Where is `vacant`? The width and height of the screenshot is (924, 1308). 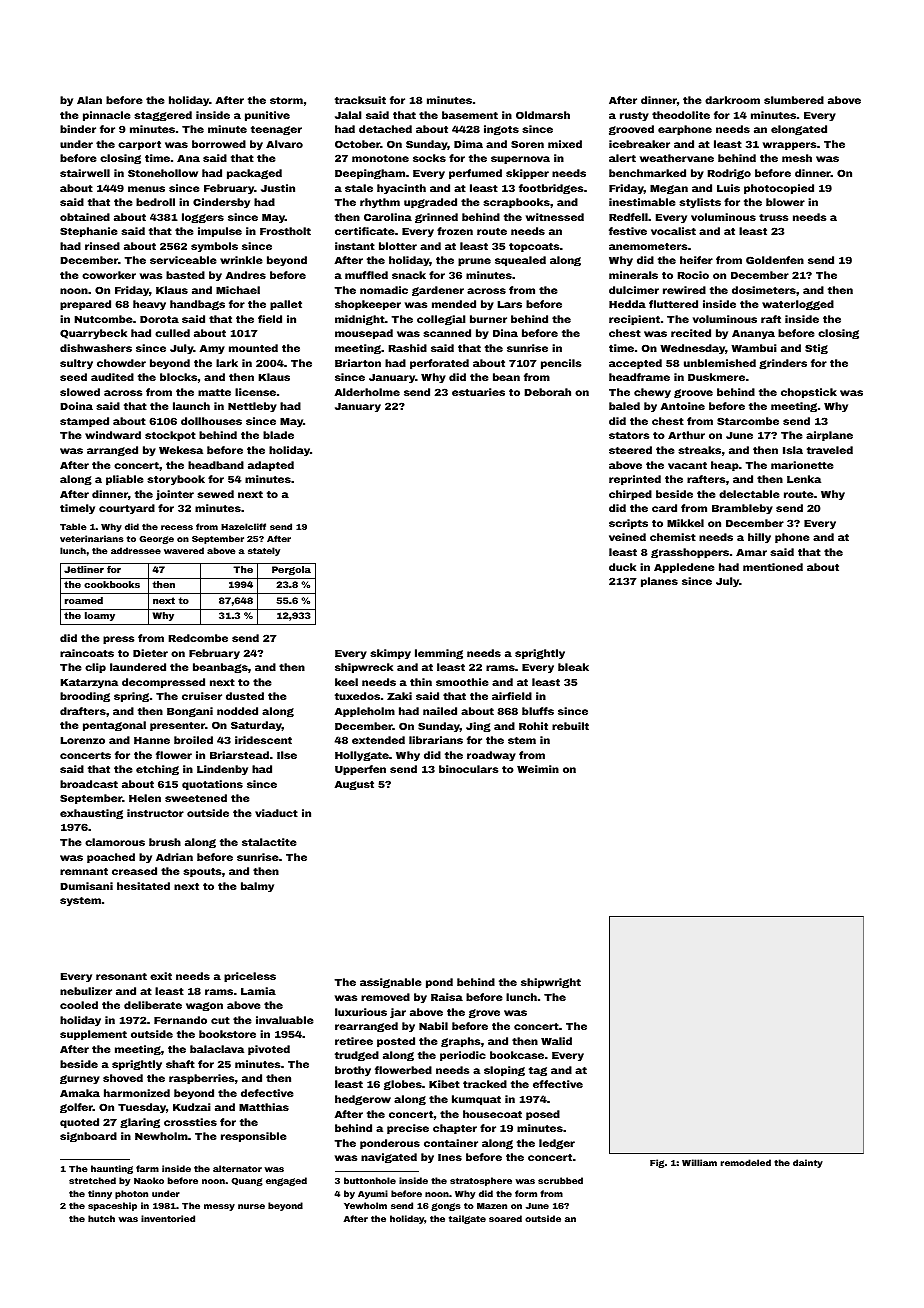
vacant is located at coordinates (687, 465).
